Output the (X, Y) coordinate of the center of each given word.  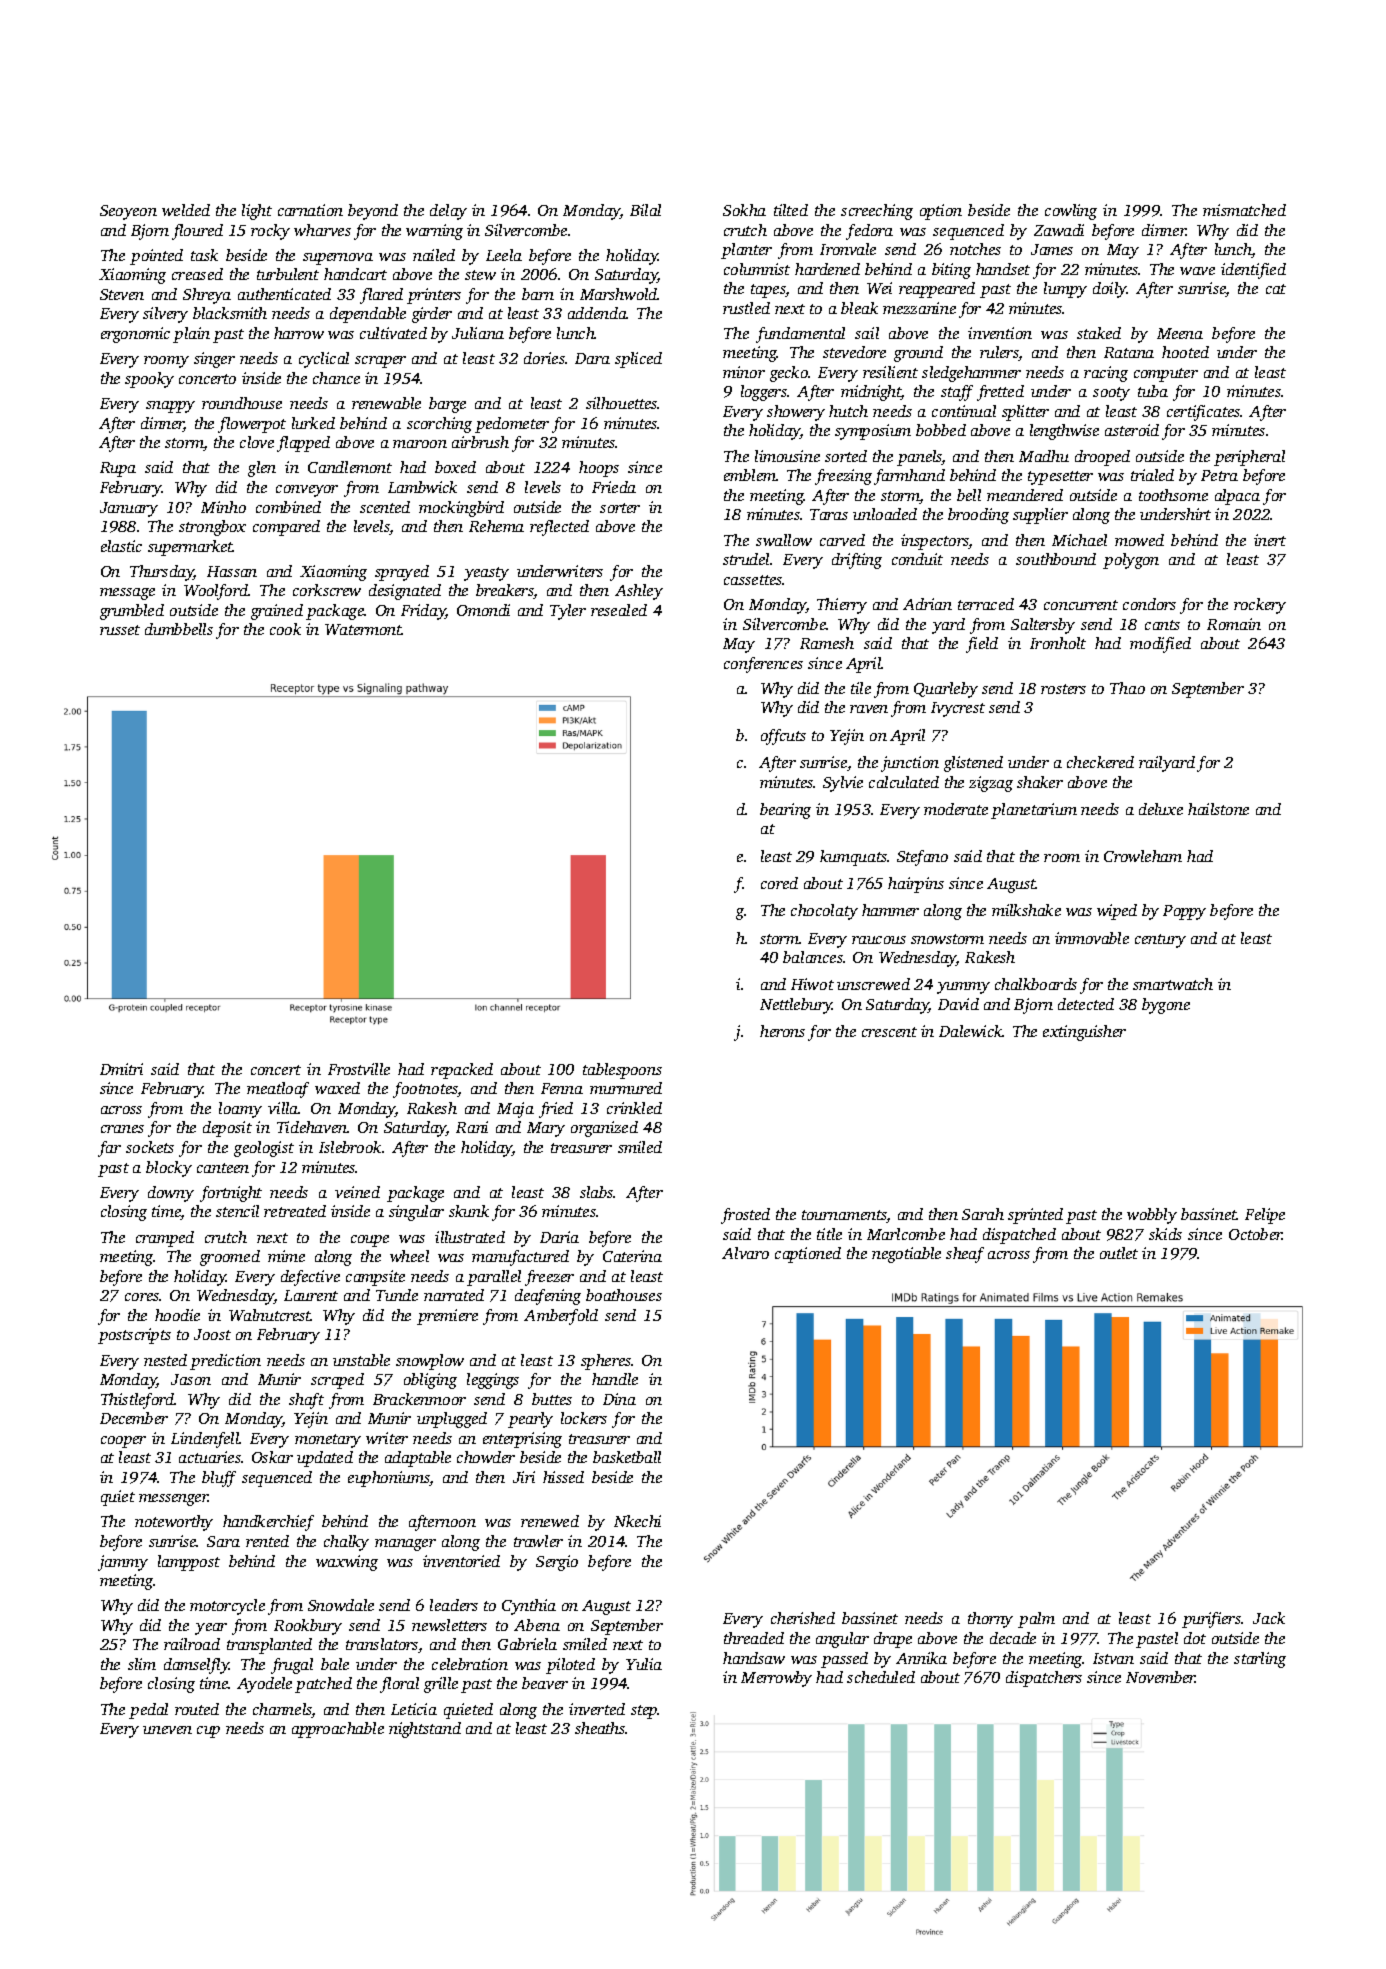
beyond (373, 212)
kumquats (854, 858)
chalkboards (1036, 984)
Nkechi (637, 1521)
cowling (1071, 212)
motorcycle (227, 1607)
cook (285, 629)
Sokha (744, 210)
